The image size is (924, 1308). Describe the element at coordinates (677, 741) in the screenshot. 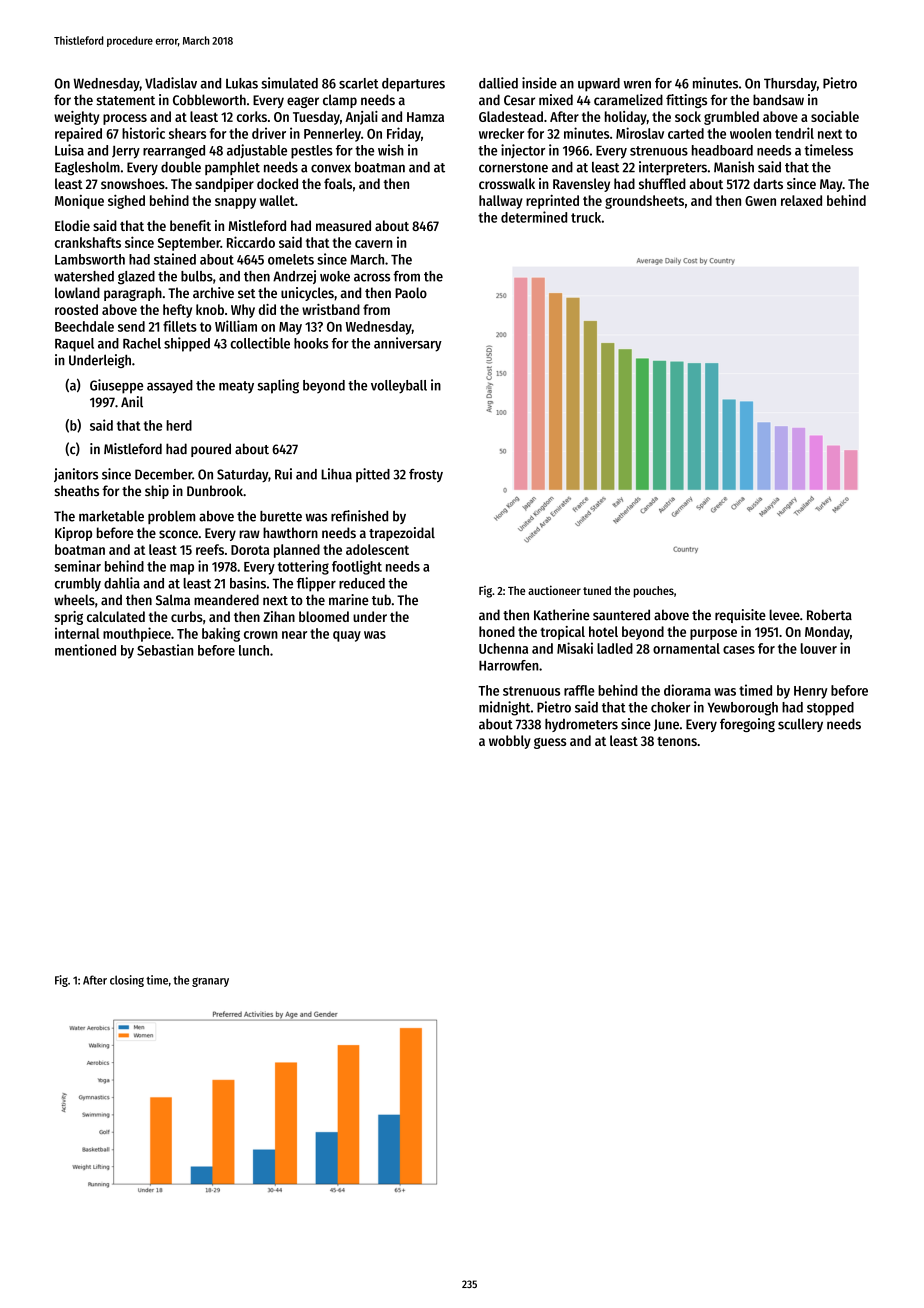

I see `tenons` at that location.
